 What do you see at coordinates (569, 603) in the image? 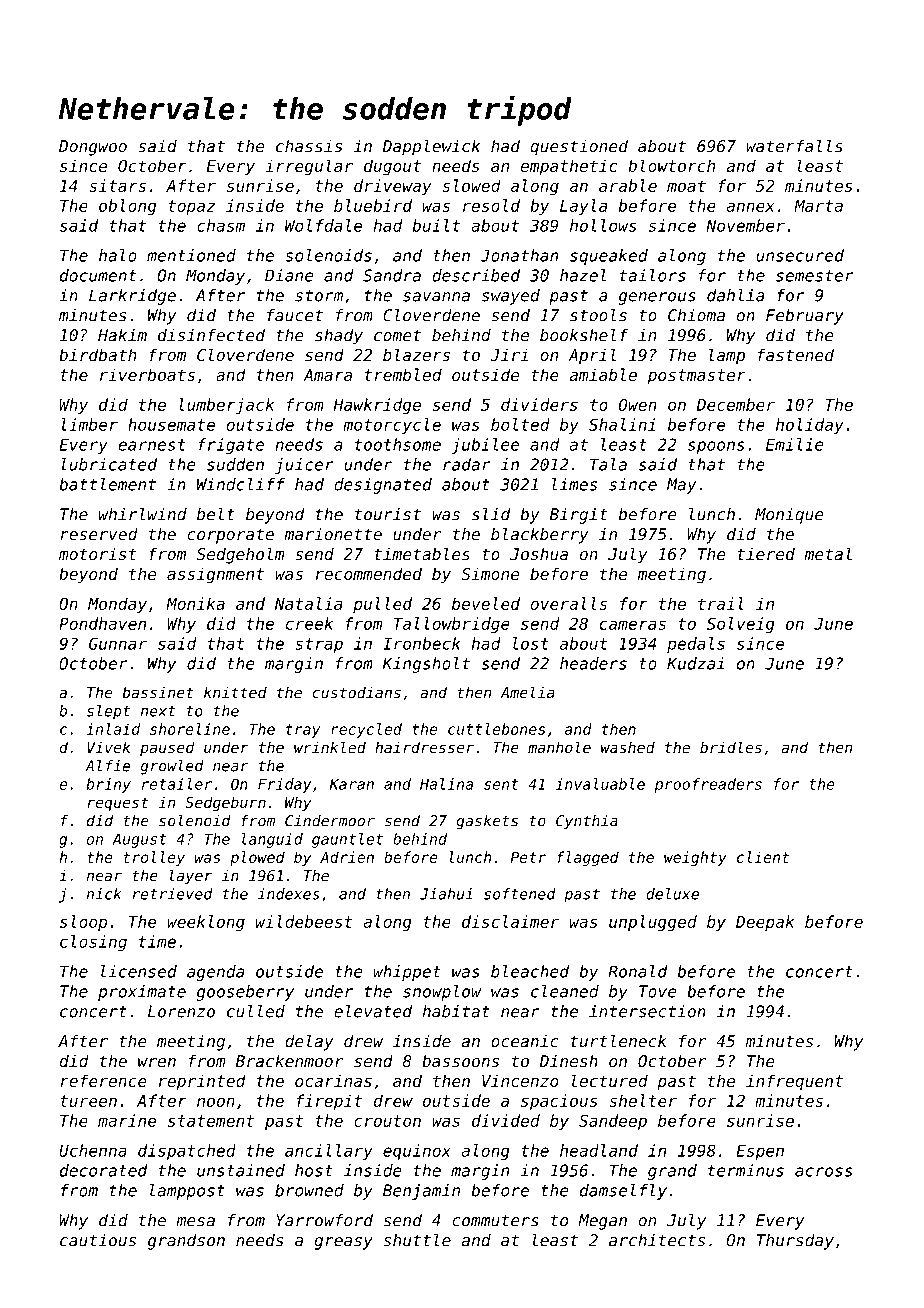
I see `overalls` at bounding box center [569, 603].
